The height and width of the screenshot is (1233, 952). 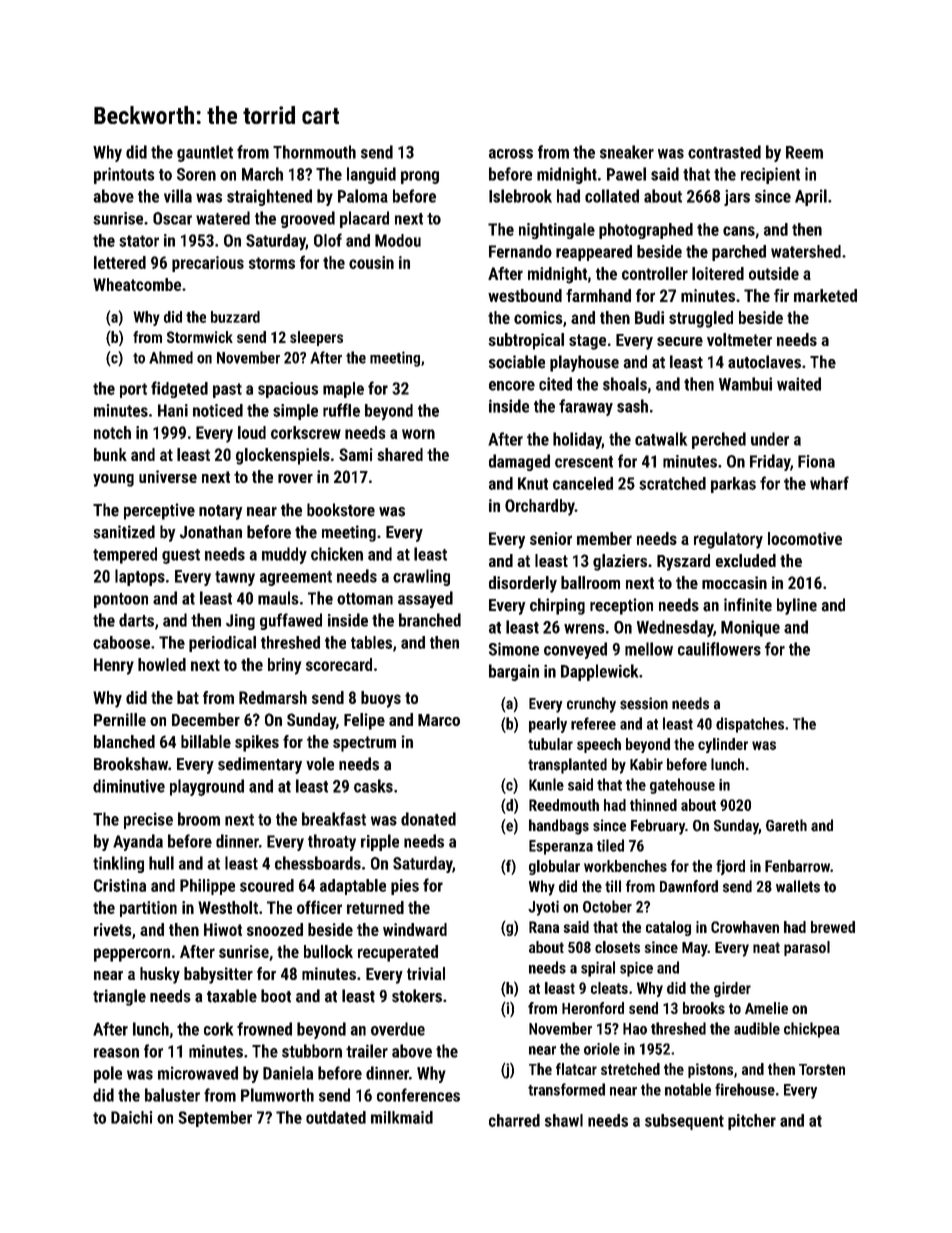 I want to click on parkas, so click(x=733, y=485).
